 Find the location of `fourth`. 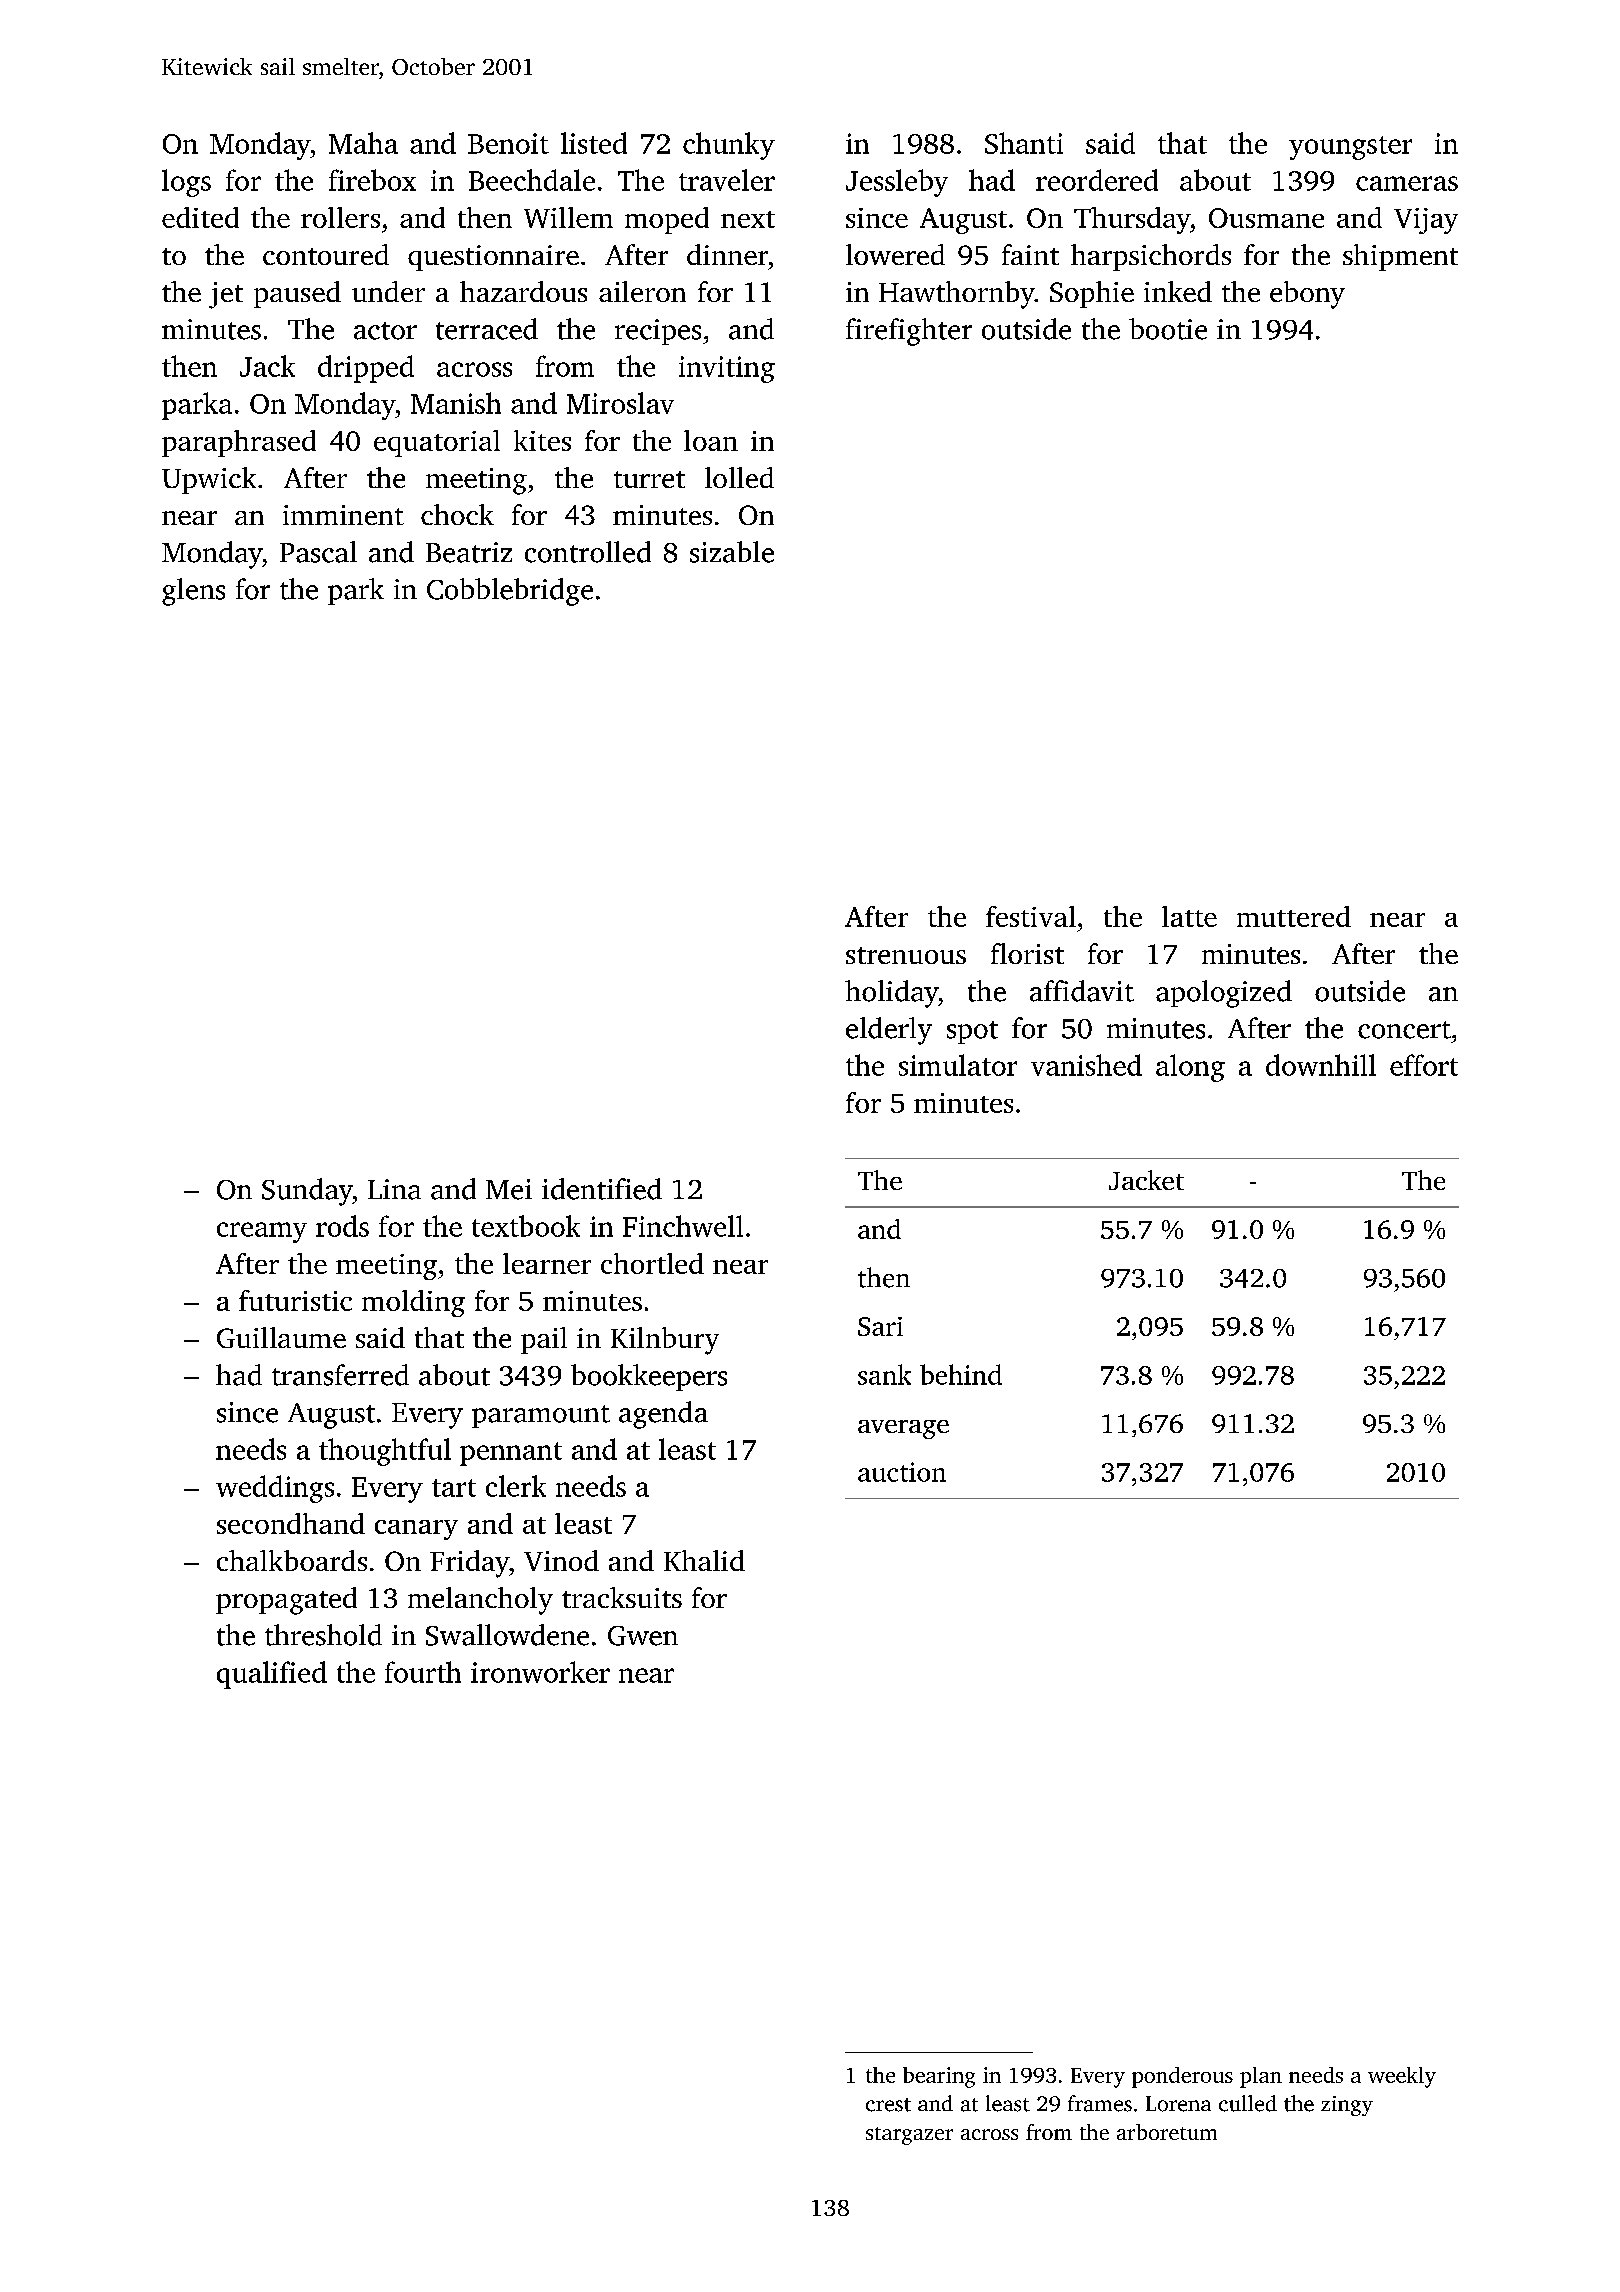

fourth is located at coordinates (423, 1672).
